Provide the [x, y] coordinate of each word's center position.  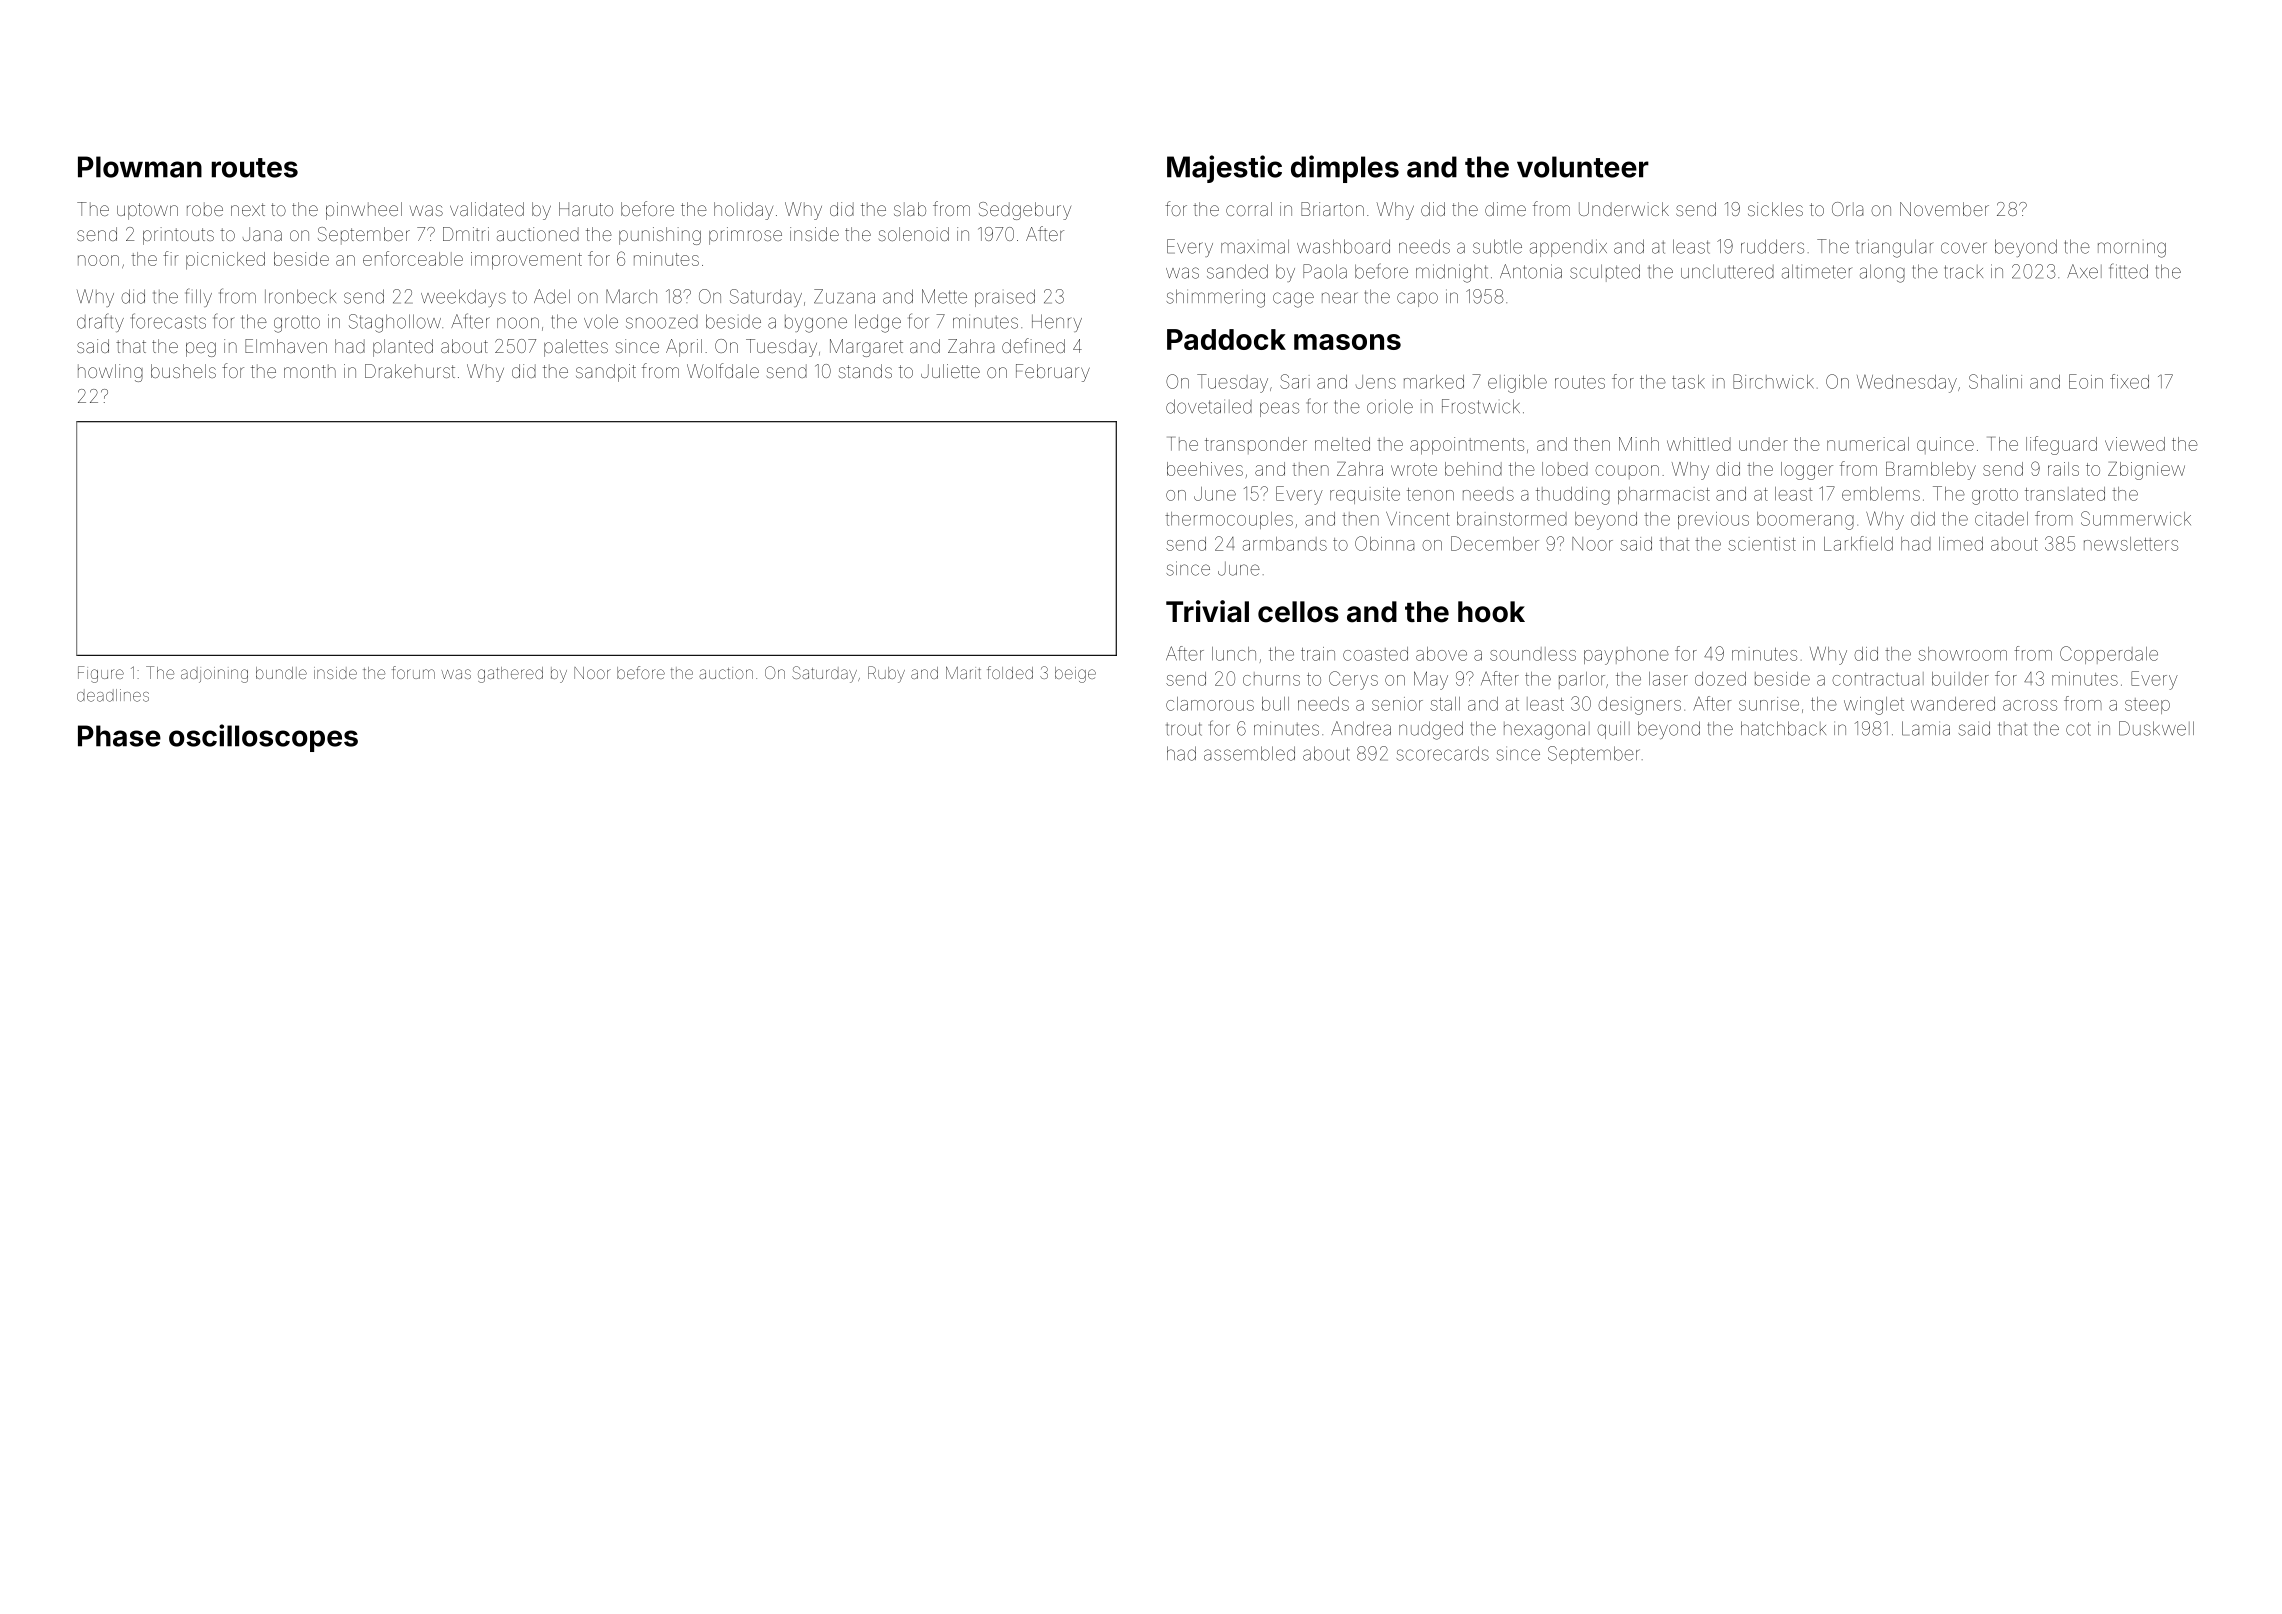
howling [110, 373]
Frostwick [1481, 406]
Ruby [886, 674]
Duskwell [2156, 728]
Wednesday [1907, 384]
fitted [2129, 271]
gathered [510, 675]
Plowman [140, 167]
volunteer [1583, 167]
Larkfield [1858, 543]
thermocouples [1229, 520]
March [631, 296]
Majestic [1224, 169]
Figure [101, 674]
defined [1033, 345]
